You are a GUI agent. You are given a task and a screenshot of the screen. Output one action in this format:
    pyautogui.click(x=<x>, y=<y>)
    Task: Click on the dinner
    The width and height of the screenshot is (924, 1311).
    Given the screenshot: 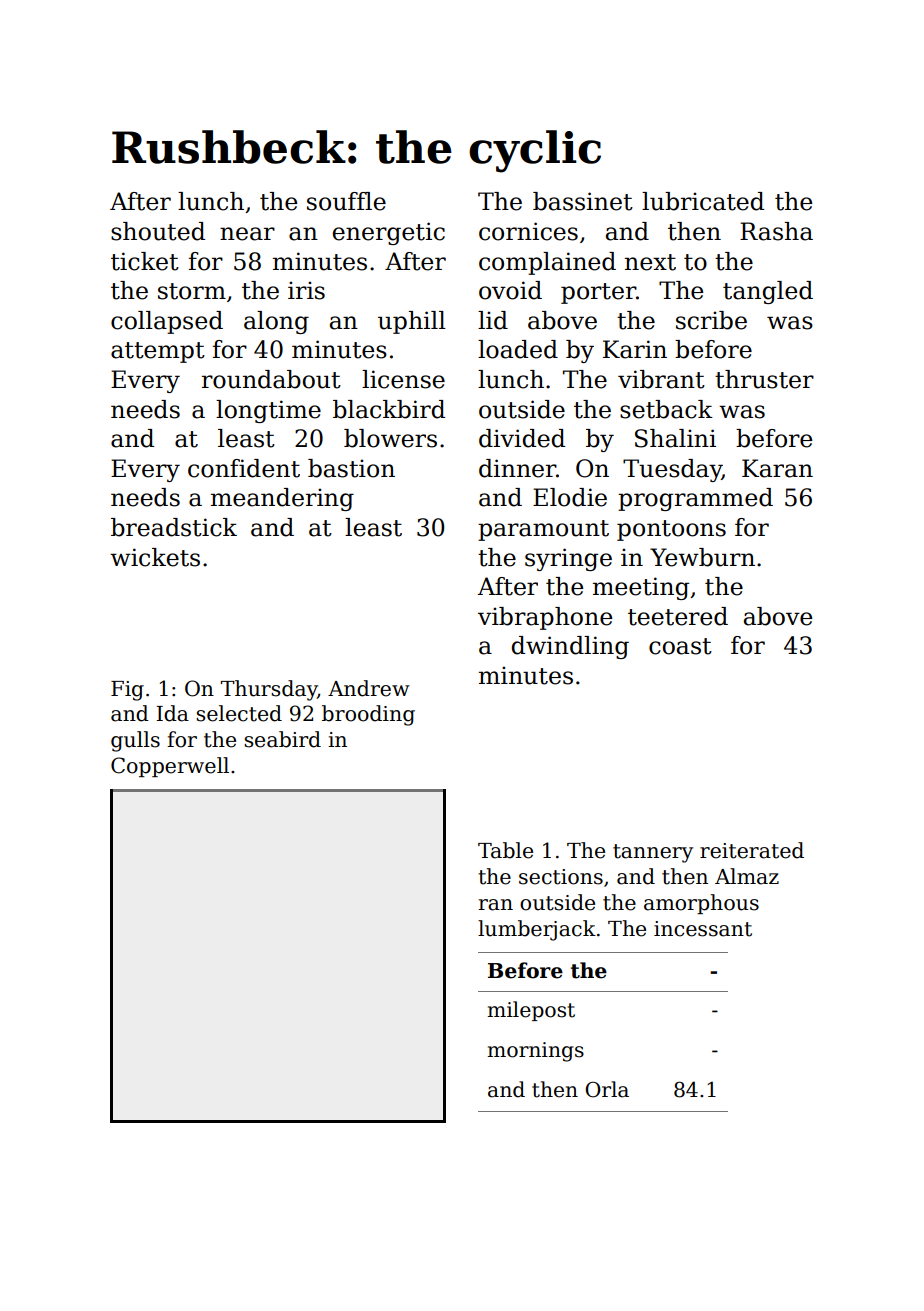 What is the action you would take?
    pyautogui.click(x=517, y=468)
